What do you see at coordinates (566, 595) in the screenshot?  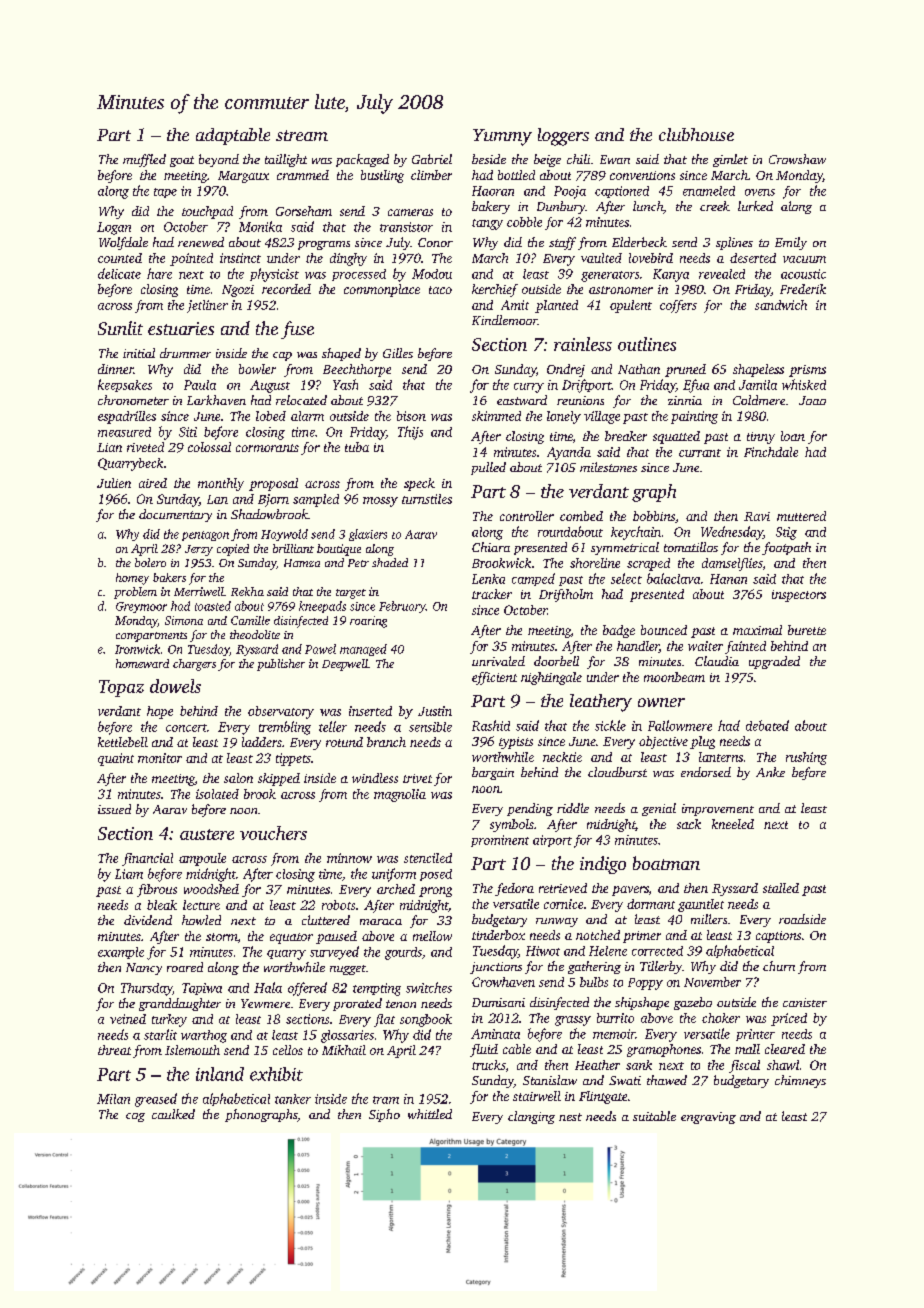 I see `Driftholm` at bounding box center [566, 595].
